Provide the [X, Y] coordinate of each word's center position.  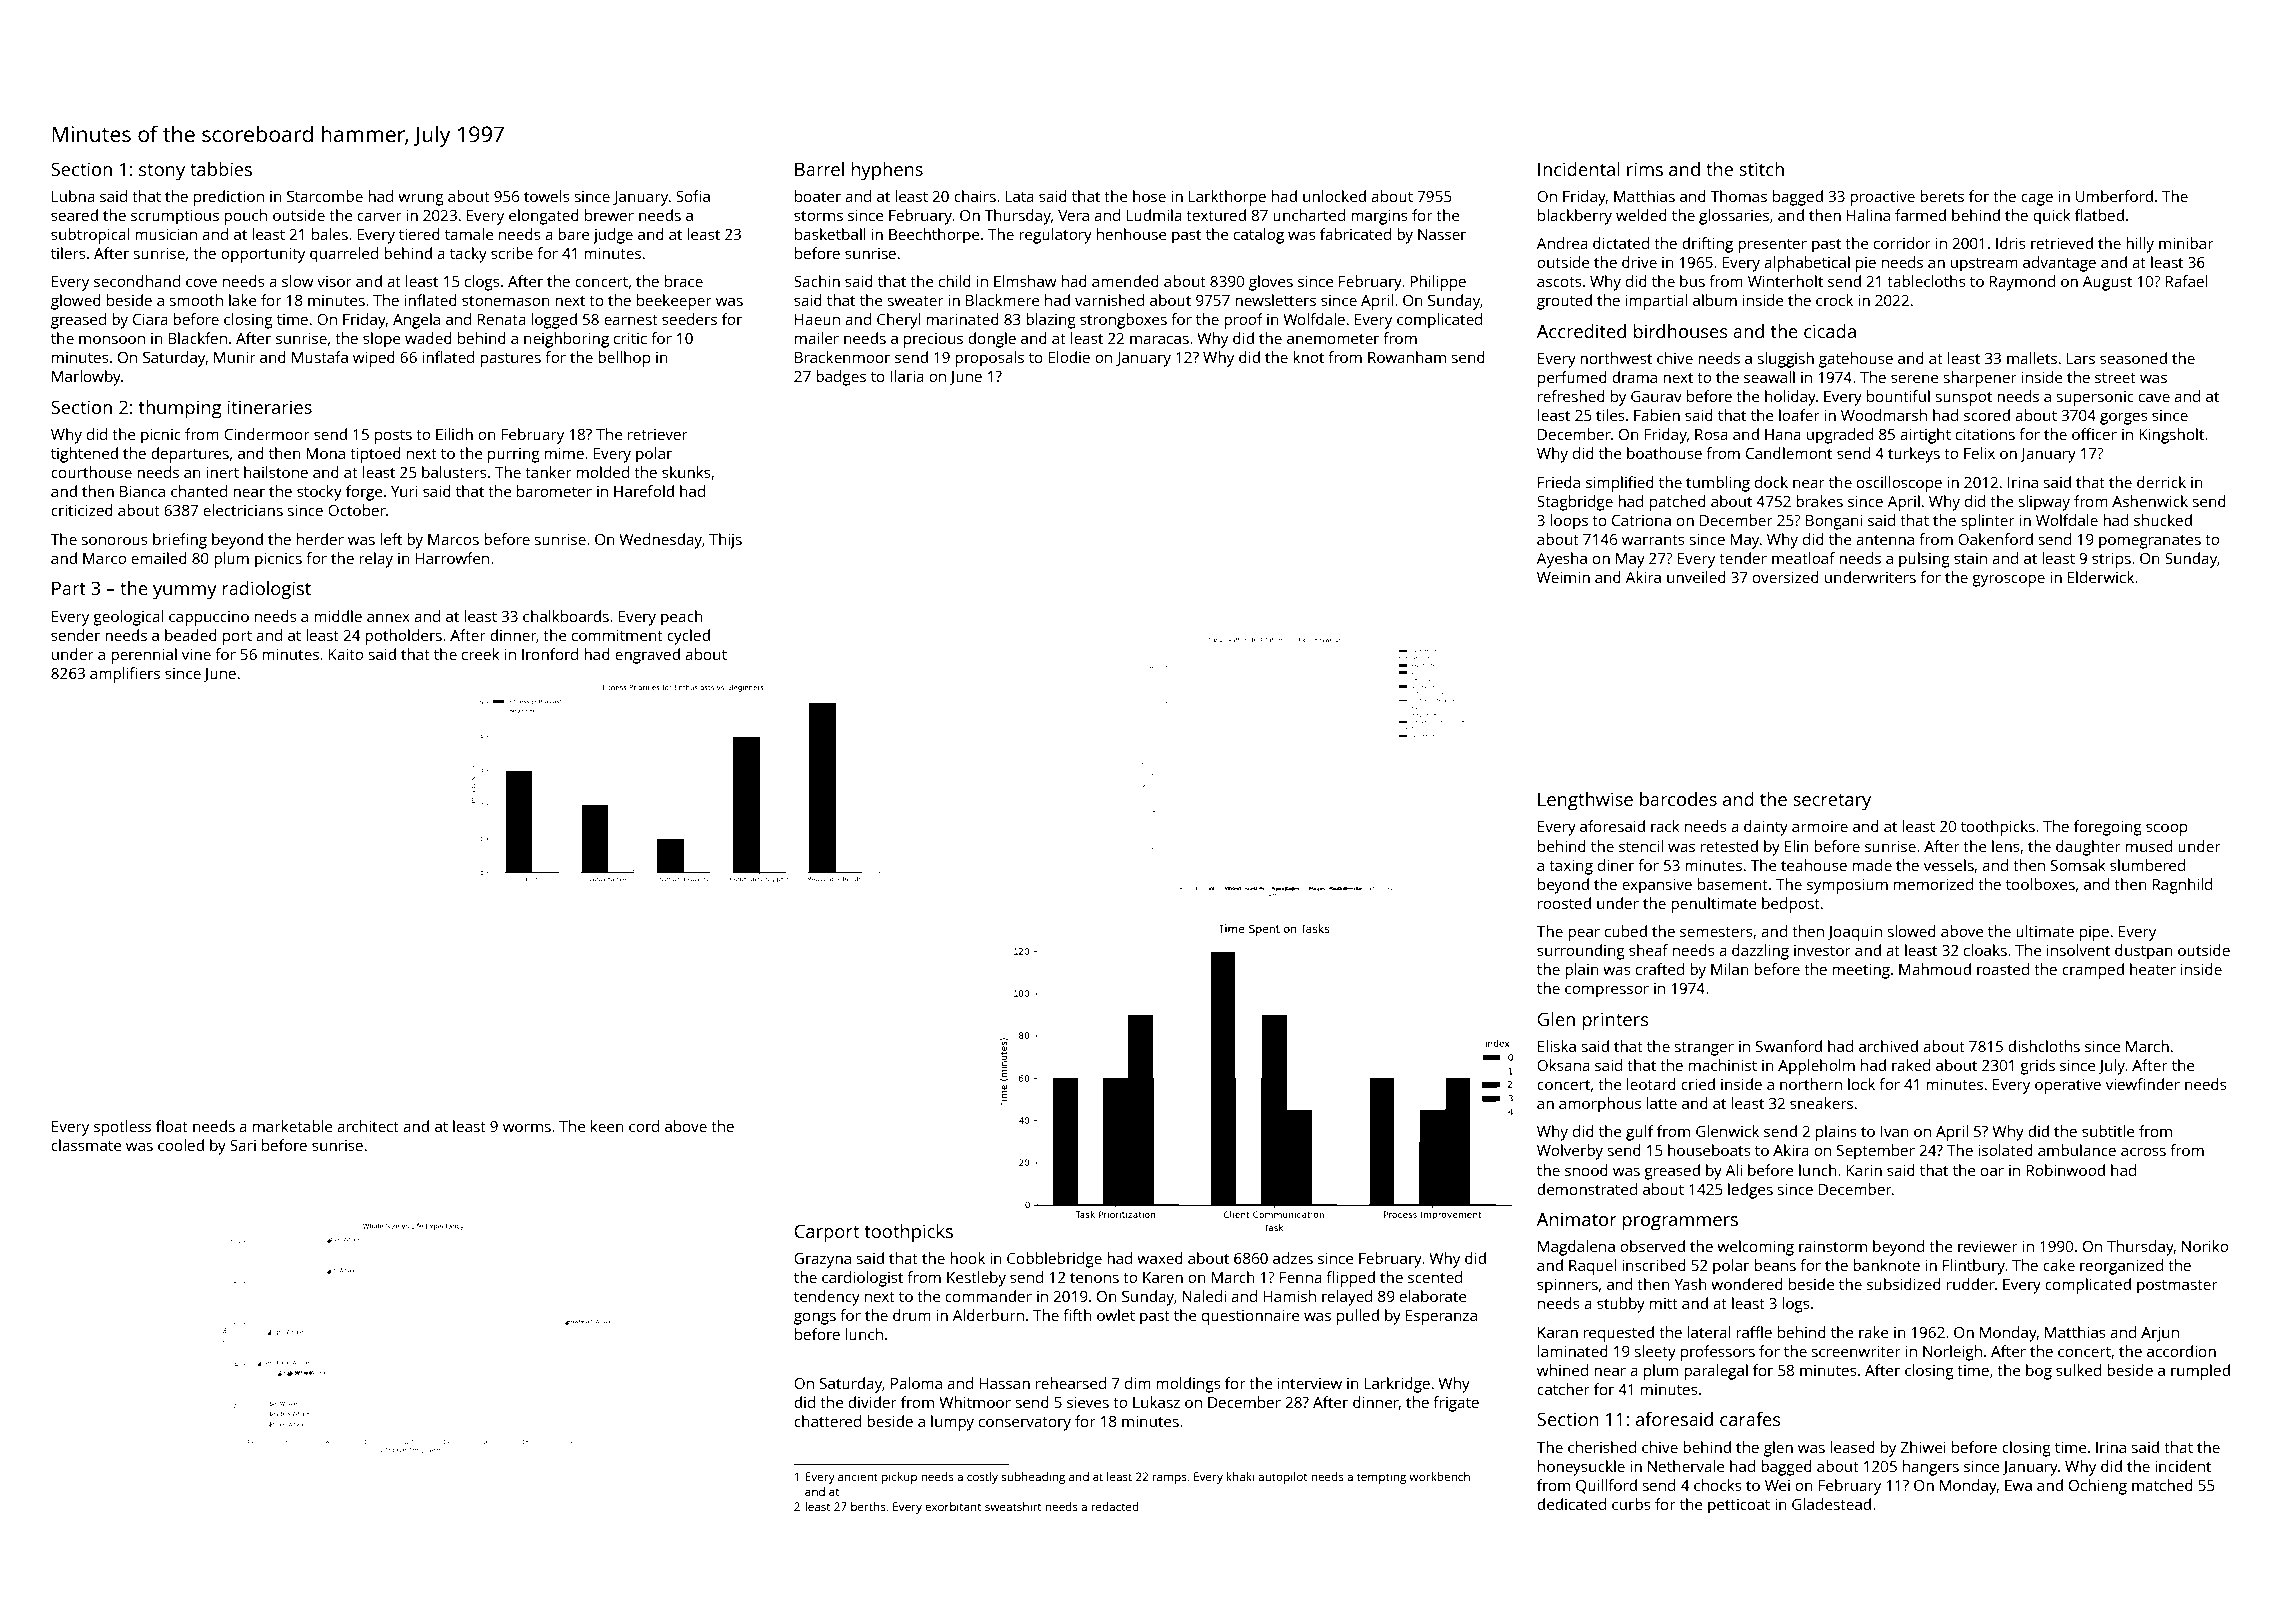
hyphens [887, 171]
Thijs [725, 541]
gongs [815, 1318]
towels [547, 196]
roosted [1564, 903]
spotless [122, 1128]
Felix [1979, 453]
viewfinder [2143, 1084]
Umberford [2114, 196]
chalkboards [566, 616]
